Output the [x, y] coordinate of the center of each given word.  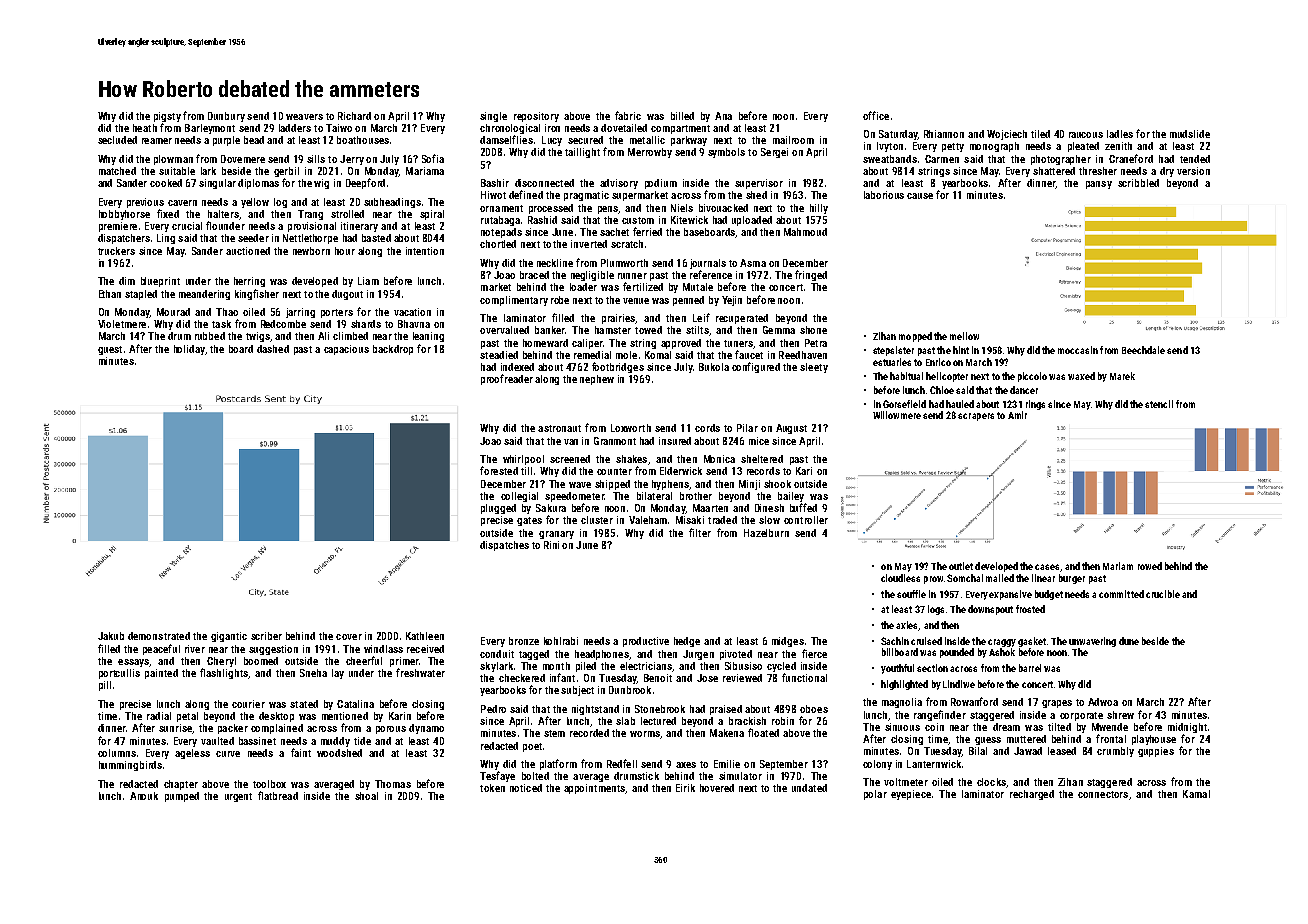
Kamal [1196, 794]
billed [682, 116]
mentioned [345, 716]
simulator [740, 776]
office [876, 115]
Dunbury [226, 117]
